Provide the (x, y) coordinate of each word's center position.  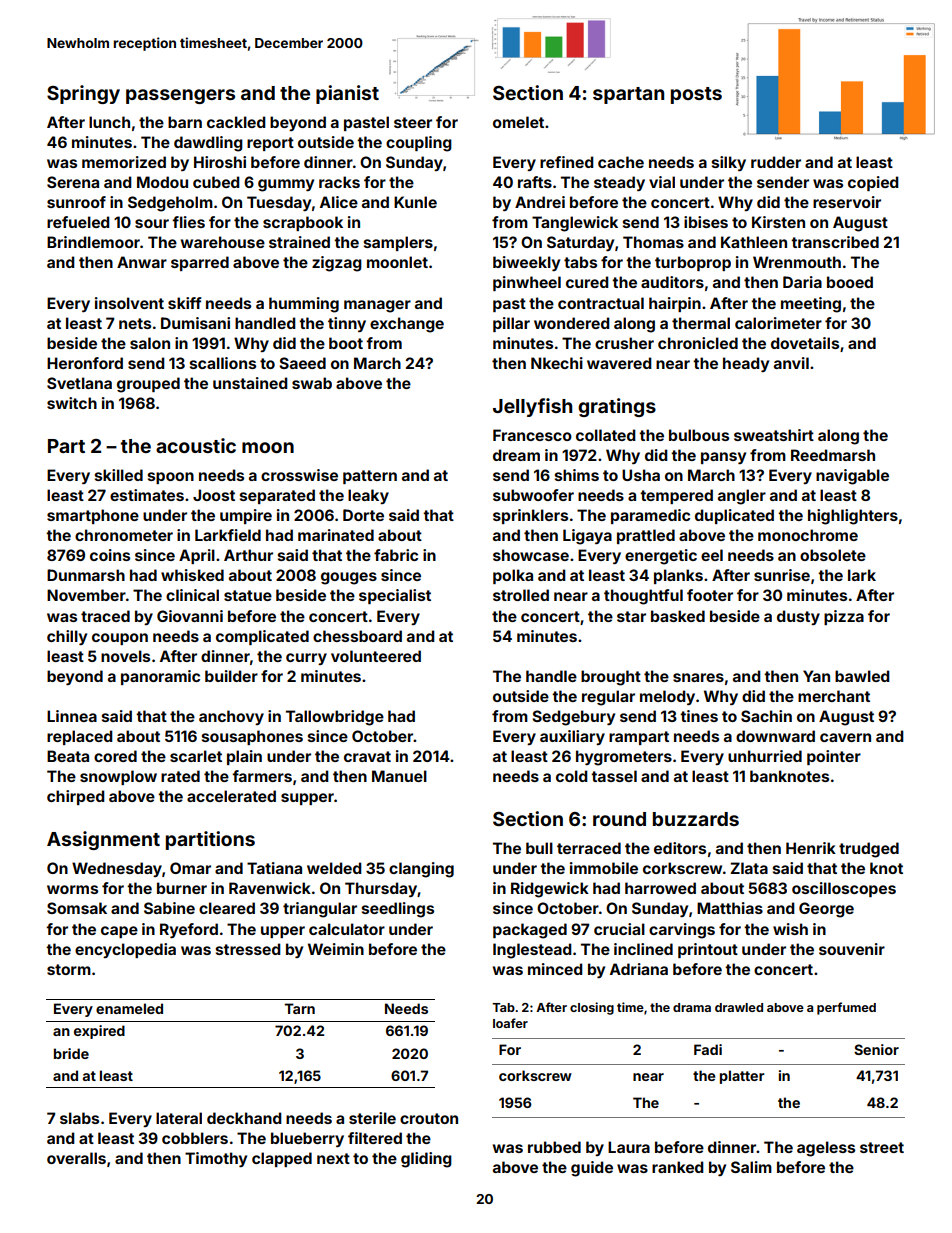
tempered (676, 496)
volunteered (376, 656)
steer (413, 122)
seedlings (398, 910)
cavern (845, 737)
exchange (407, 325)
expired (99, 1032)
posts (696, 95)
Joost (214, 495)
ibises (706, 222)
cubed (216, 182)
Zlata (749, 868)
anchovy (231, 717)
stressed (248, 949)
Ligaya (587, 537)
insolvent (129, 303)
